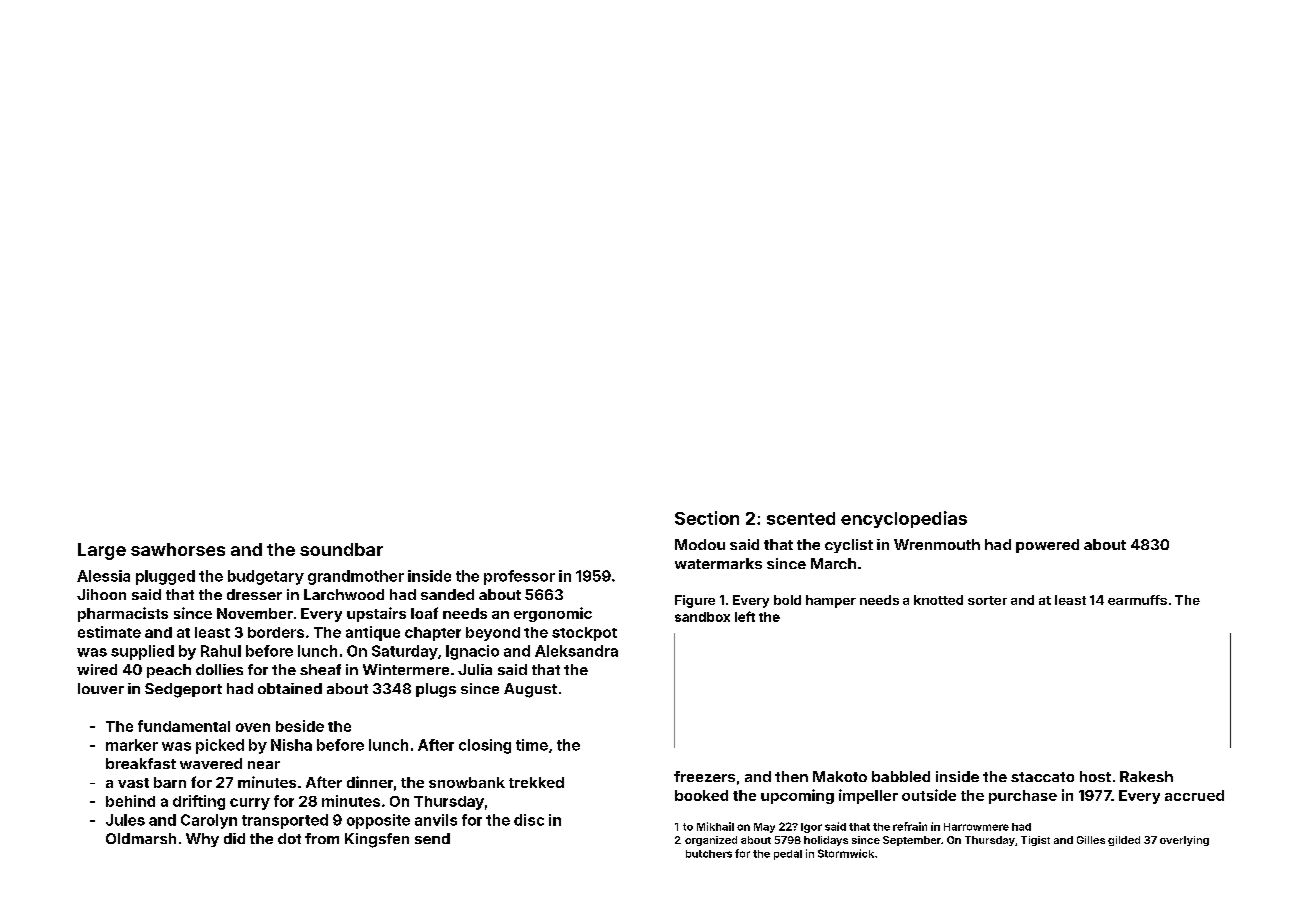 The image size is (1308, 924). I want to click on staccato, so click(1042, 777).
